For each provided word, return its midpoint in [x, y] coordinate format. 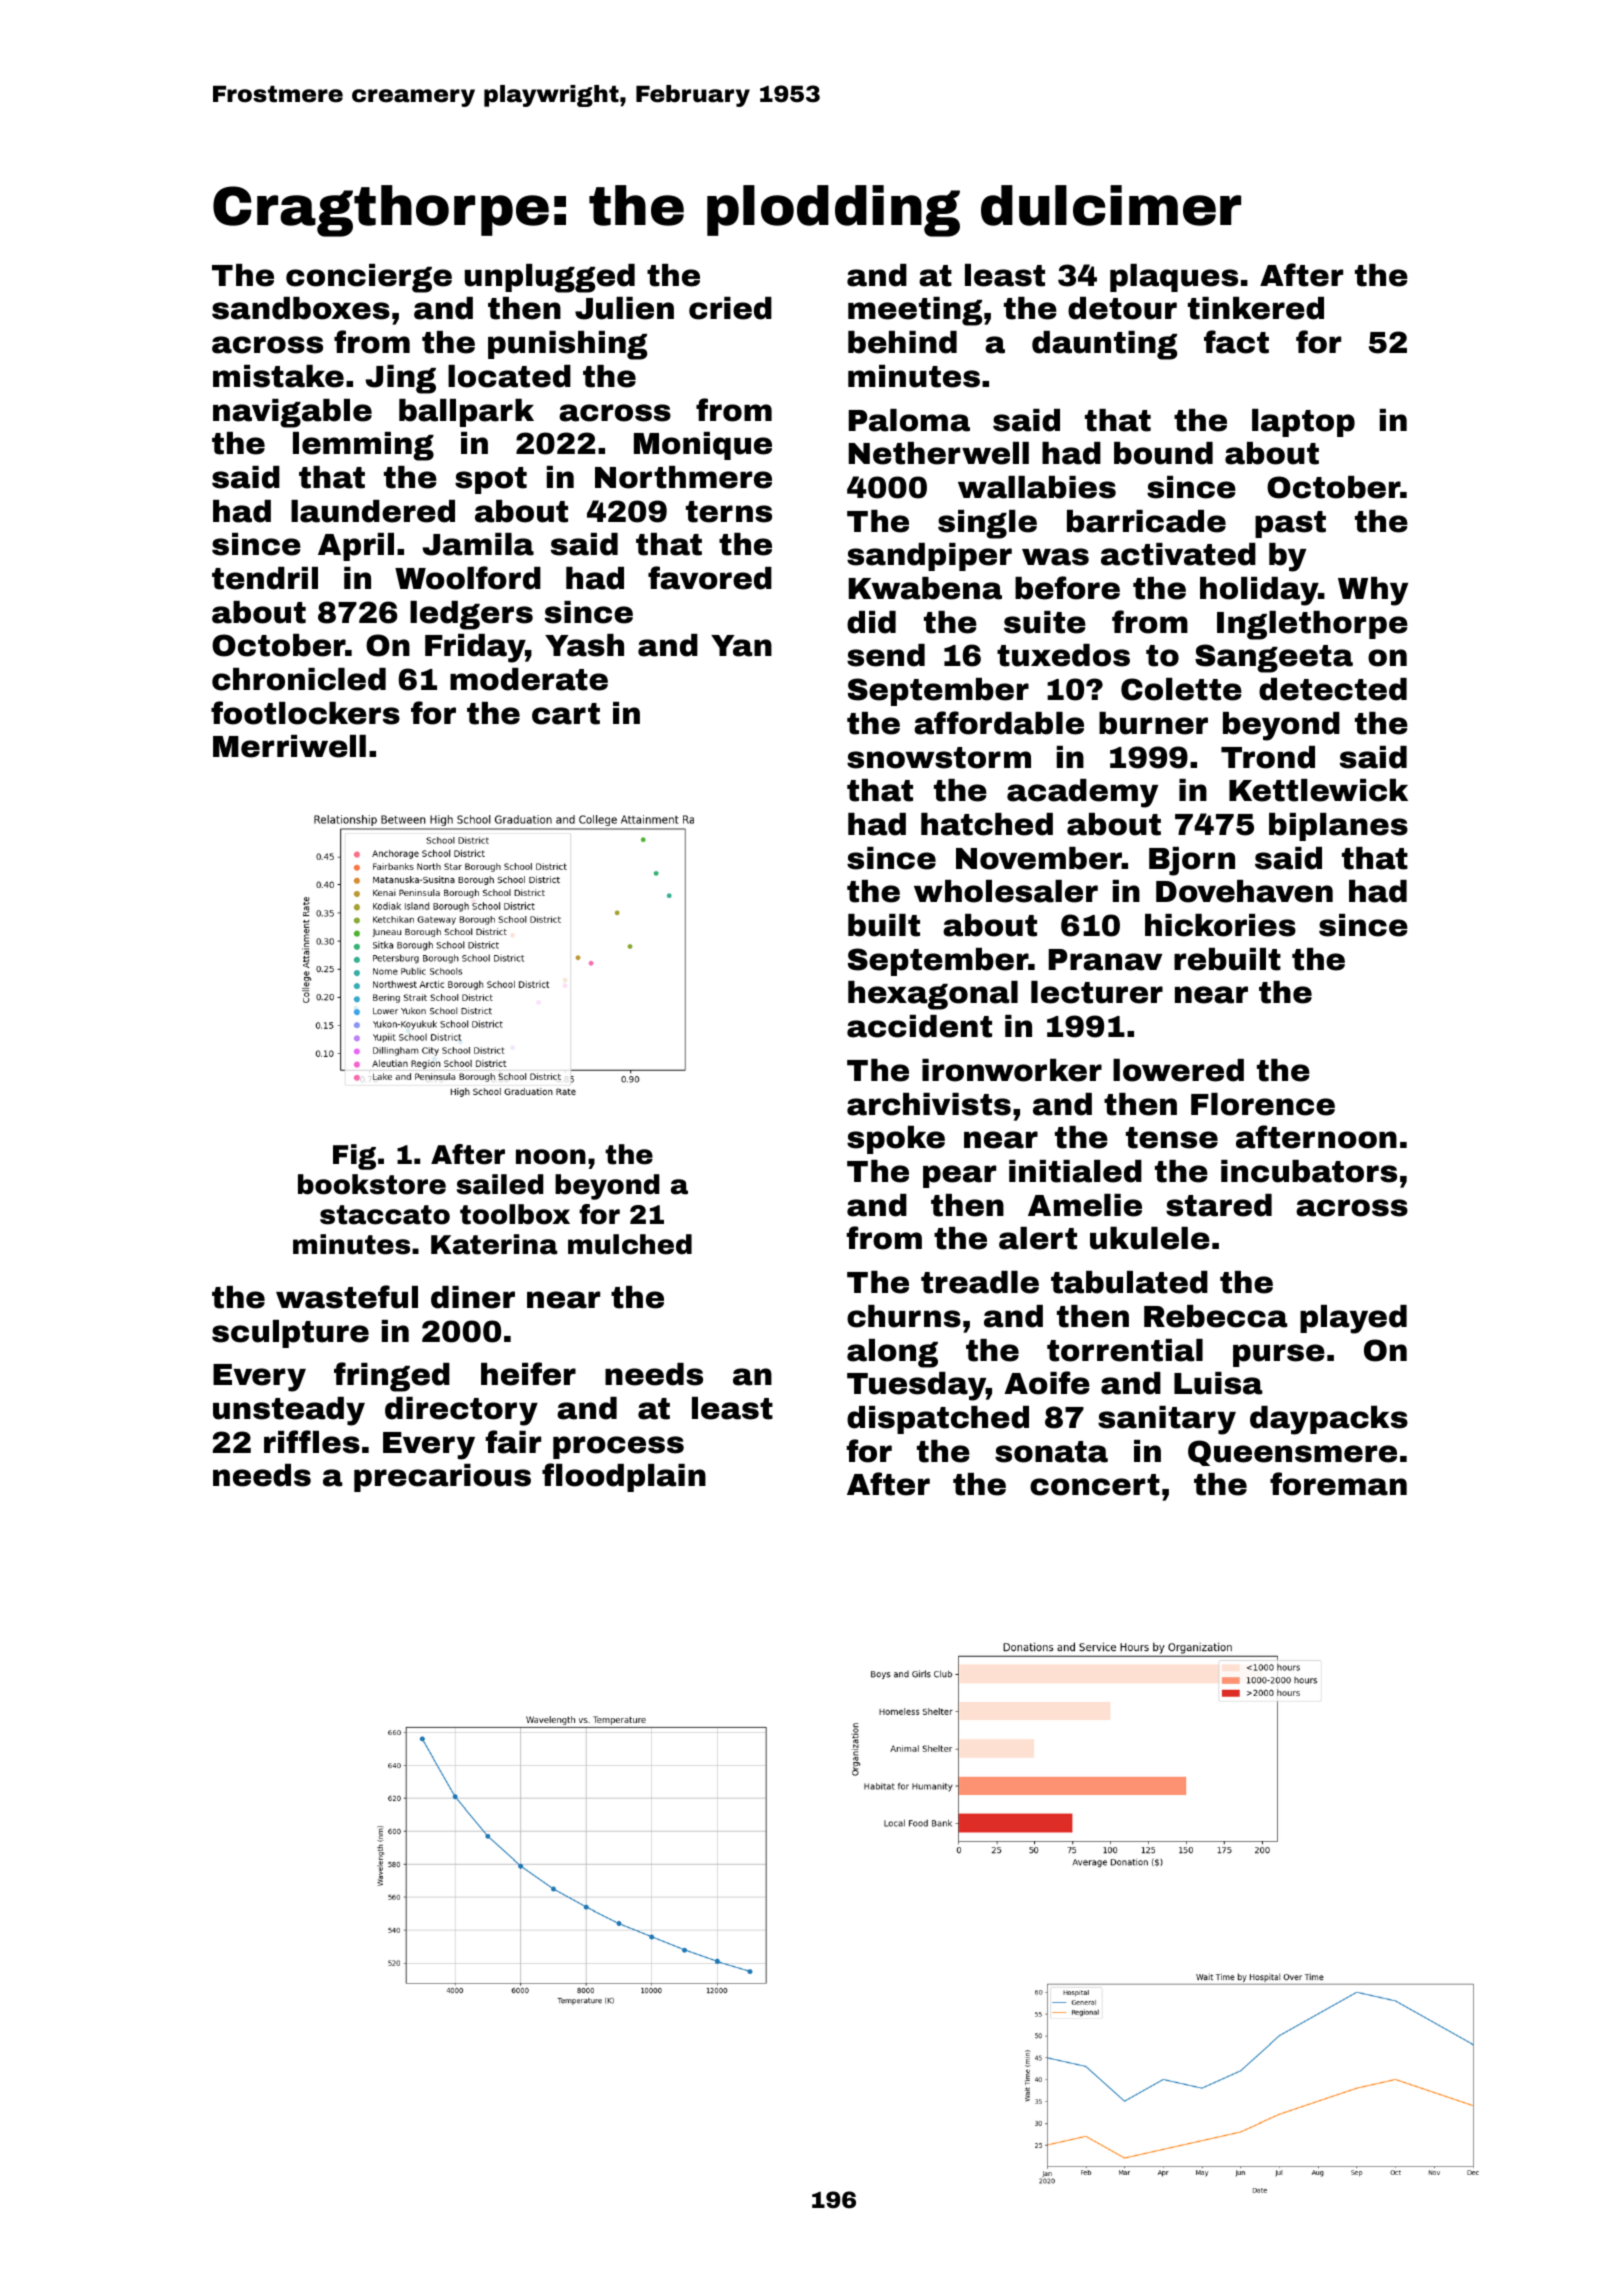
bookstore [372, 1184]
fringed [392, 1377]
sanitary [1167, 1420]
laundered [373, 511]
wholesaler [1006, 891]
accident [919, 1026]
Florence [1263, 1104]
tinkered [1256, 308]
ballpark [466, 413]
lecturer [1097, 992]
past [1290, 524]
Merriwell [289, 746]
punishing [567, 345]
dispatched [938, 1420]
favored [710, 578]
